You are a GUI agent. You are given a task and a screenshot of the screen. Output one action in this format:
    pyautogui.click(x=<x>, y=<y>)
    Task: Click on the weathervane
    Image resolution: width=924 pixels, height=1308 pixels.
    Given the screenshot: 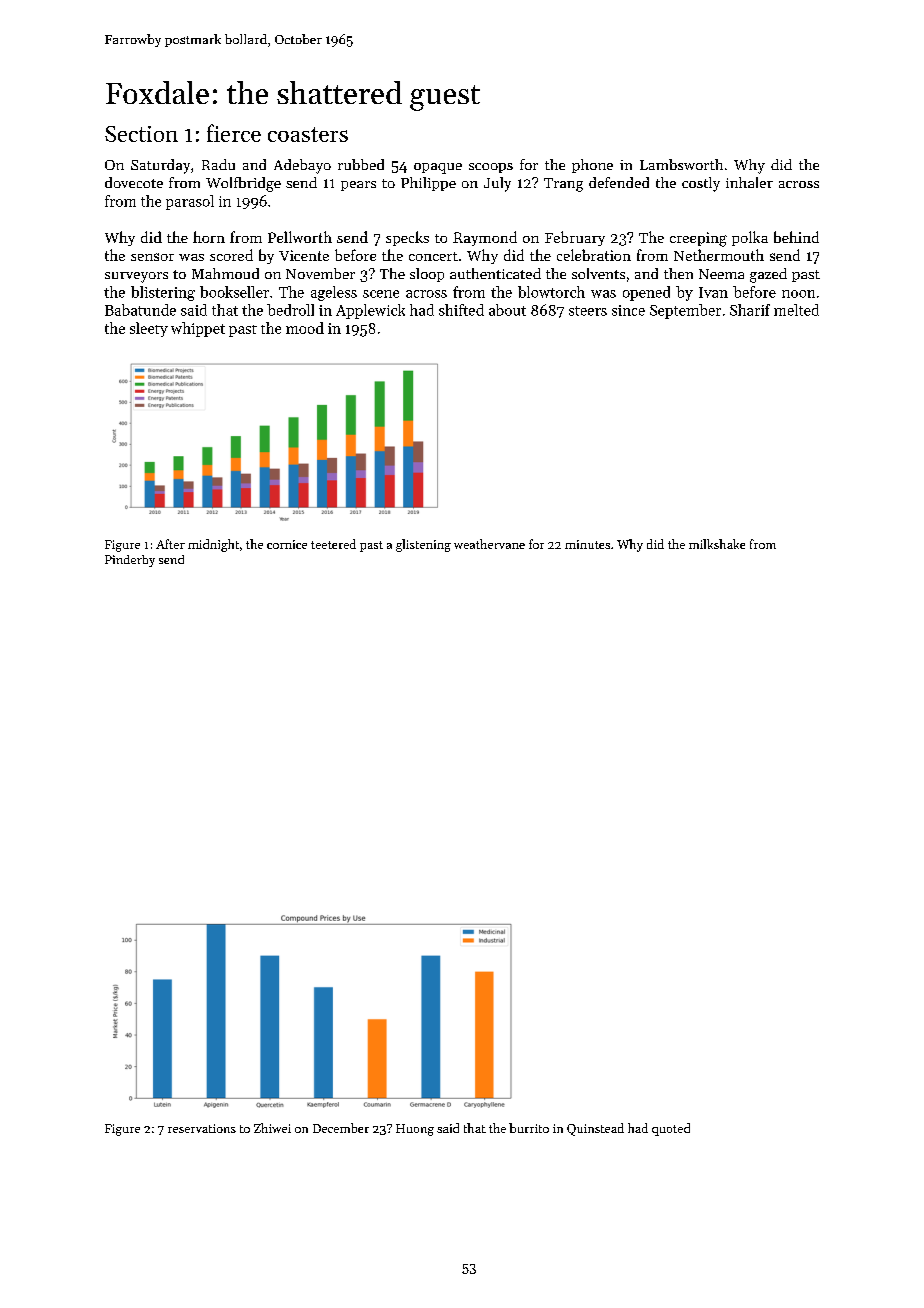 What is the action you would take?
    pyautogui.click(x=489, y=544)
